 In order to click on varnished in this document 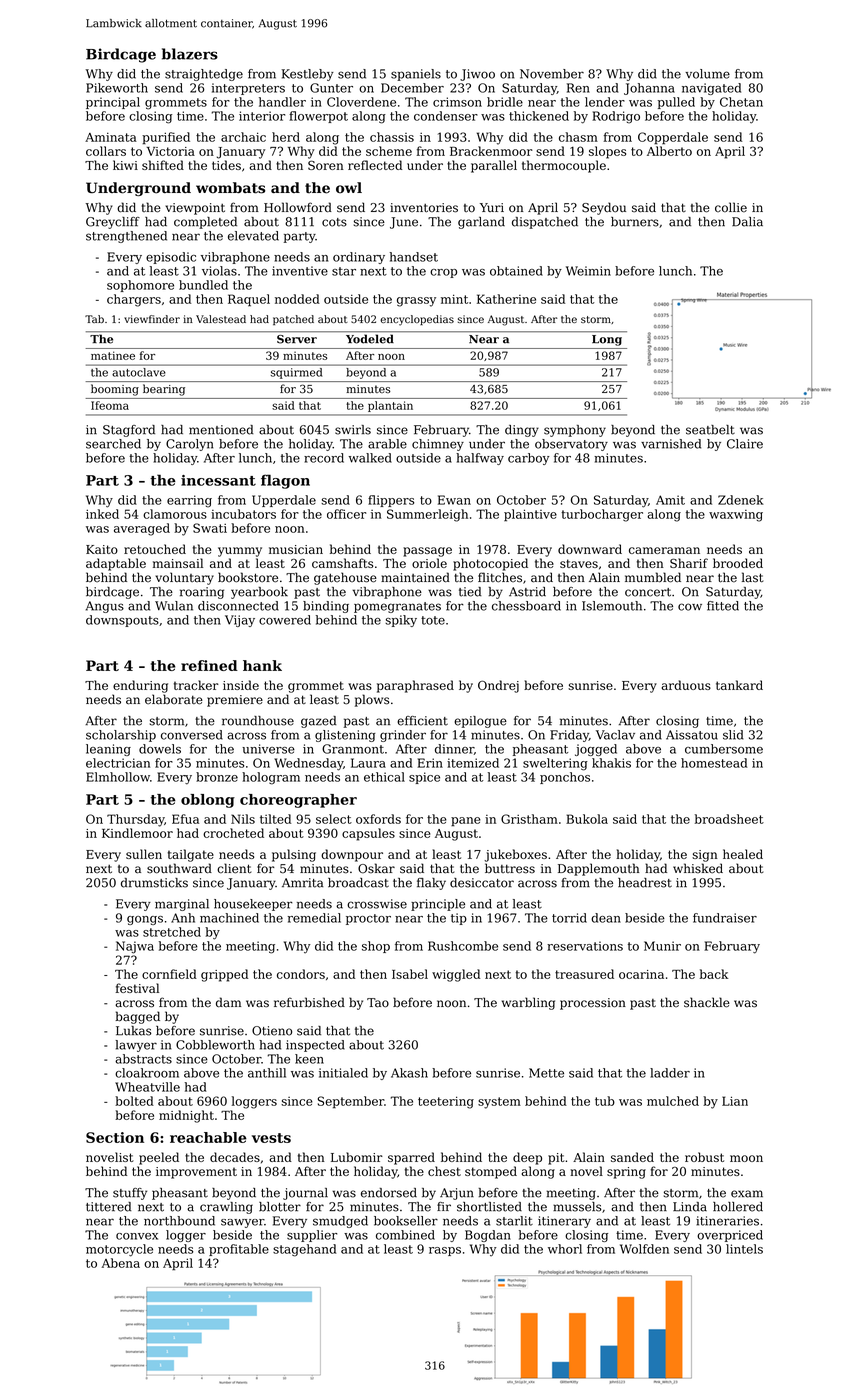, I will do `click(671, 444)`.
